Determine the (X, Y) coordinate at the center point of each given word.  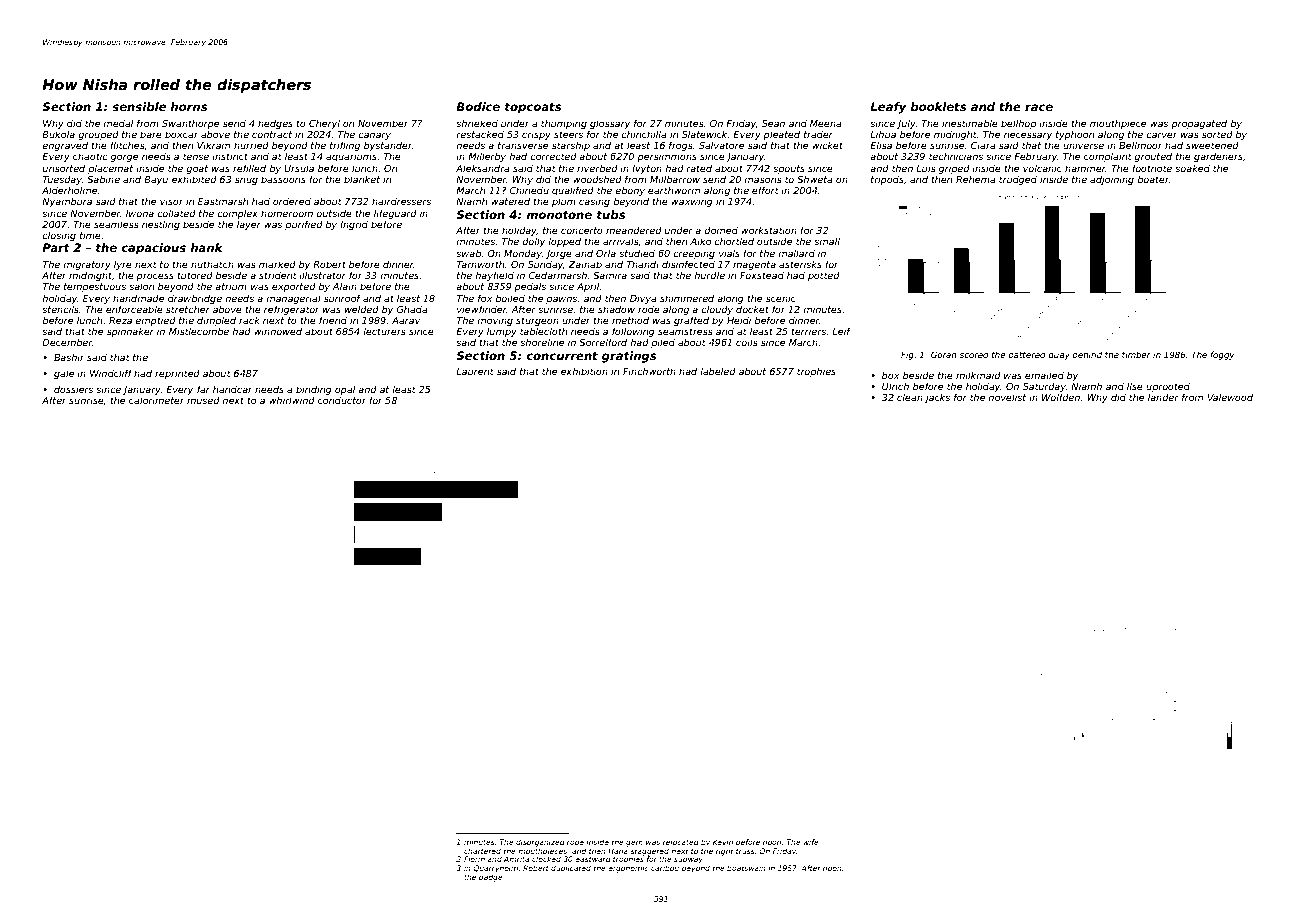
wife (811, 842)
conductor (342, 400)
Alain (344, 286)
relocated (681, 842)
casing (594, 202)
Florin (474, 859)
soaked (1192, 168)
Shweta (815, 179)
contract (272, 134)
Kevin (723, 842)
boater (1153, 179)
